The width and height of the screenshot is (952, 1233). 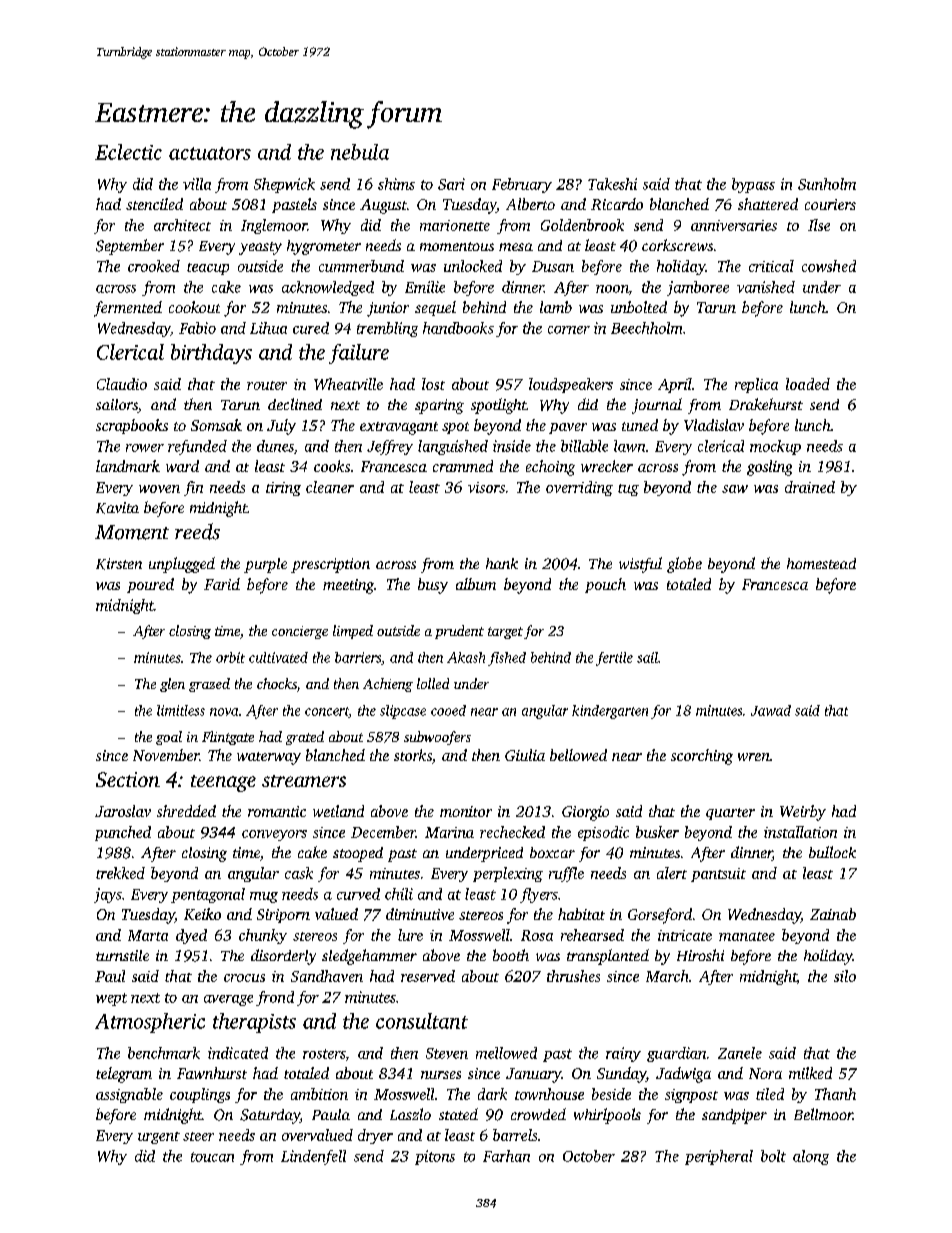 I want to click on architect, so click(x=182, y=225).
